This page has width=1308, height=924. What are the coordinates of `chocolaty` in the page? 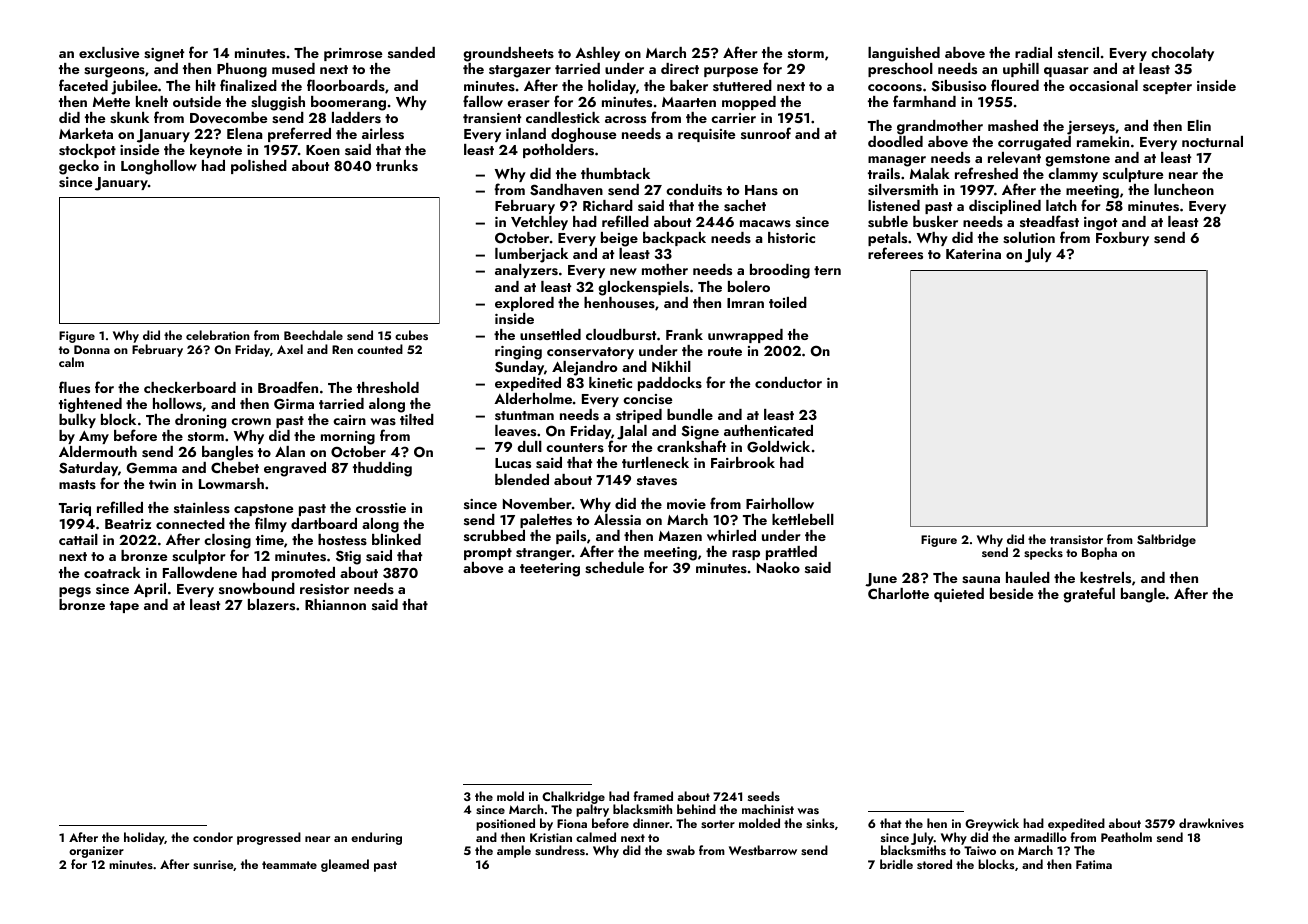 It's located at (1182, 54).
